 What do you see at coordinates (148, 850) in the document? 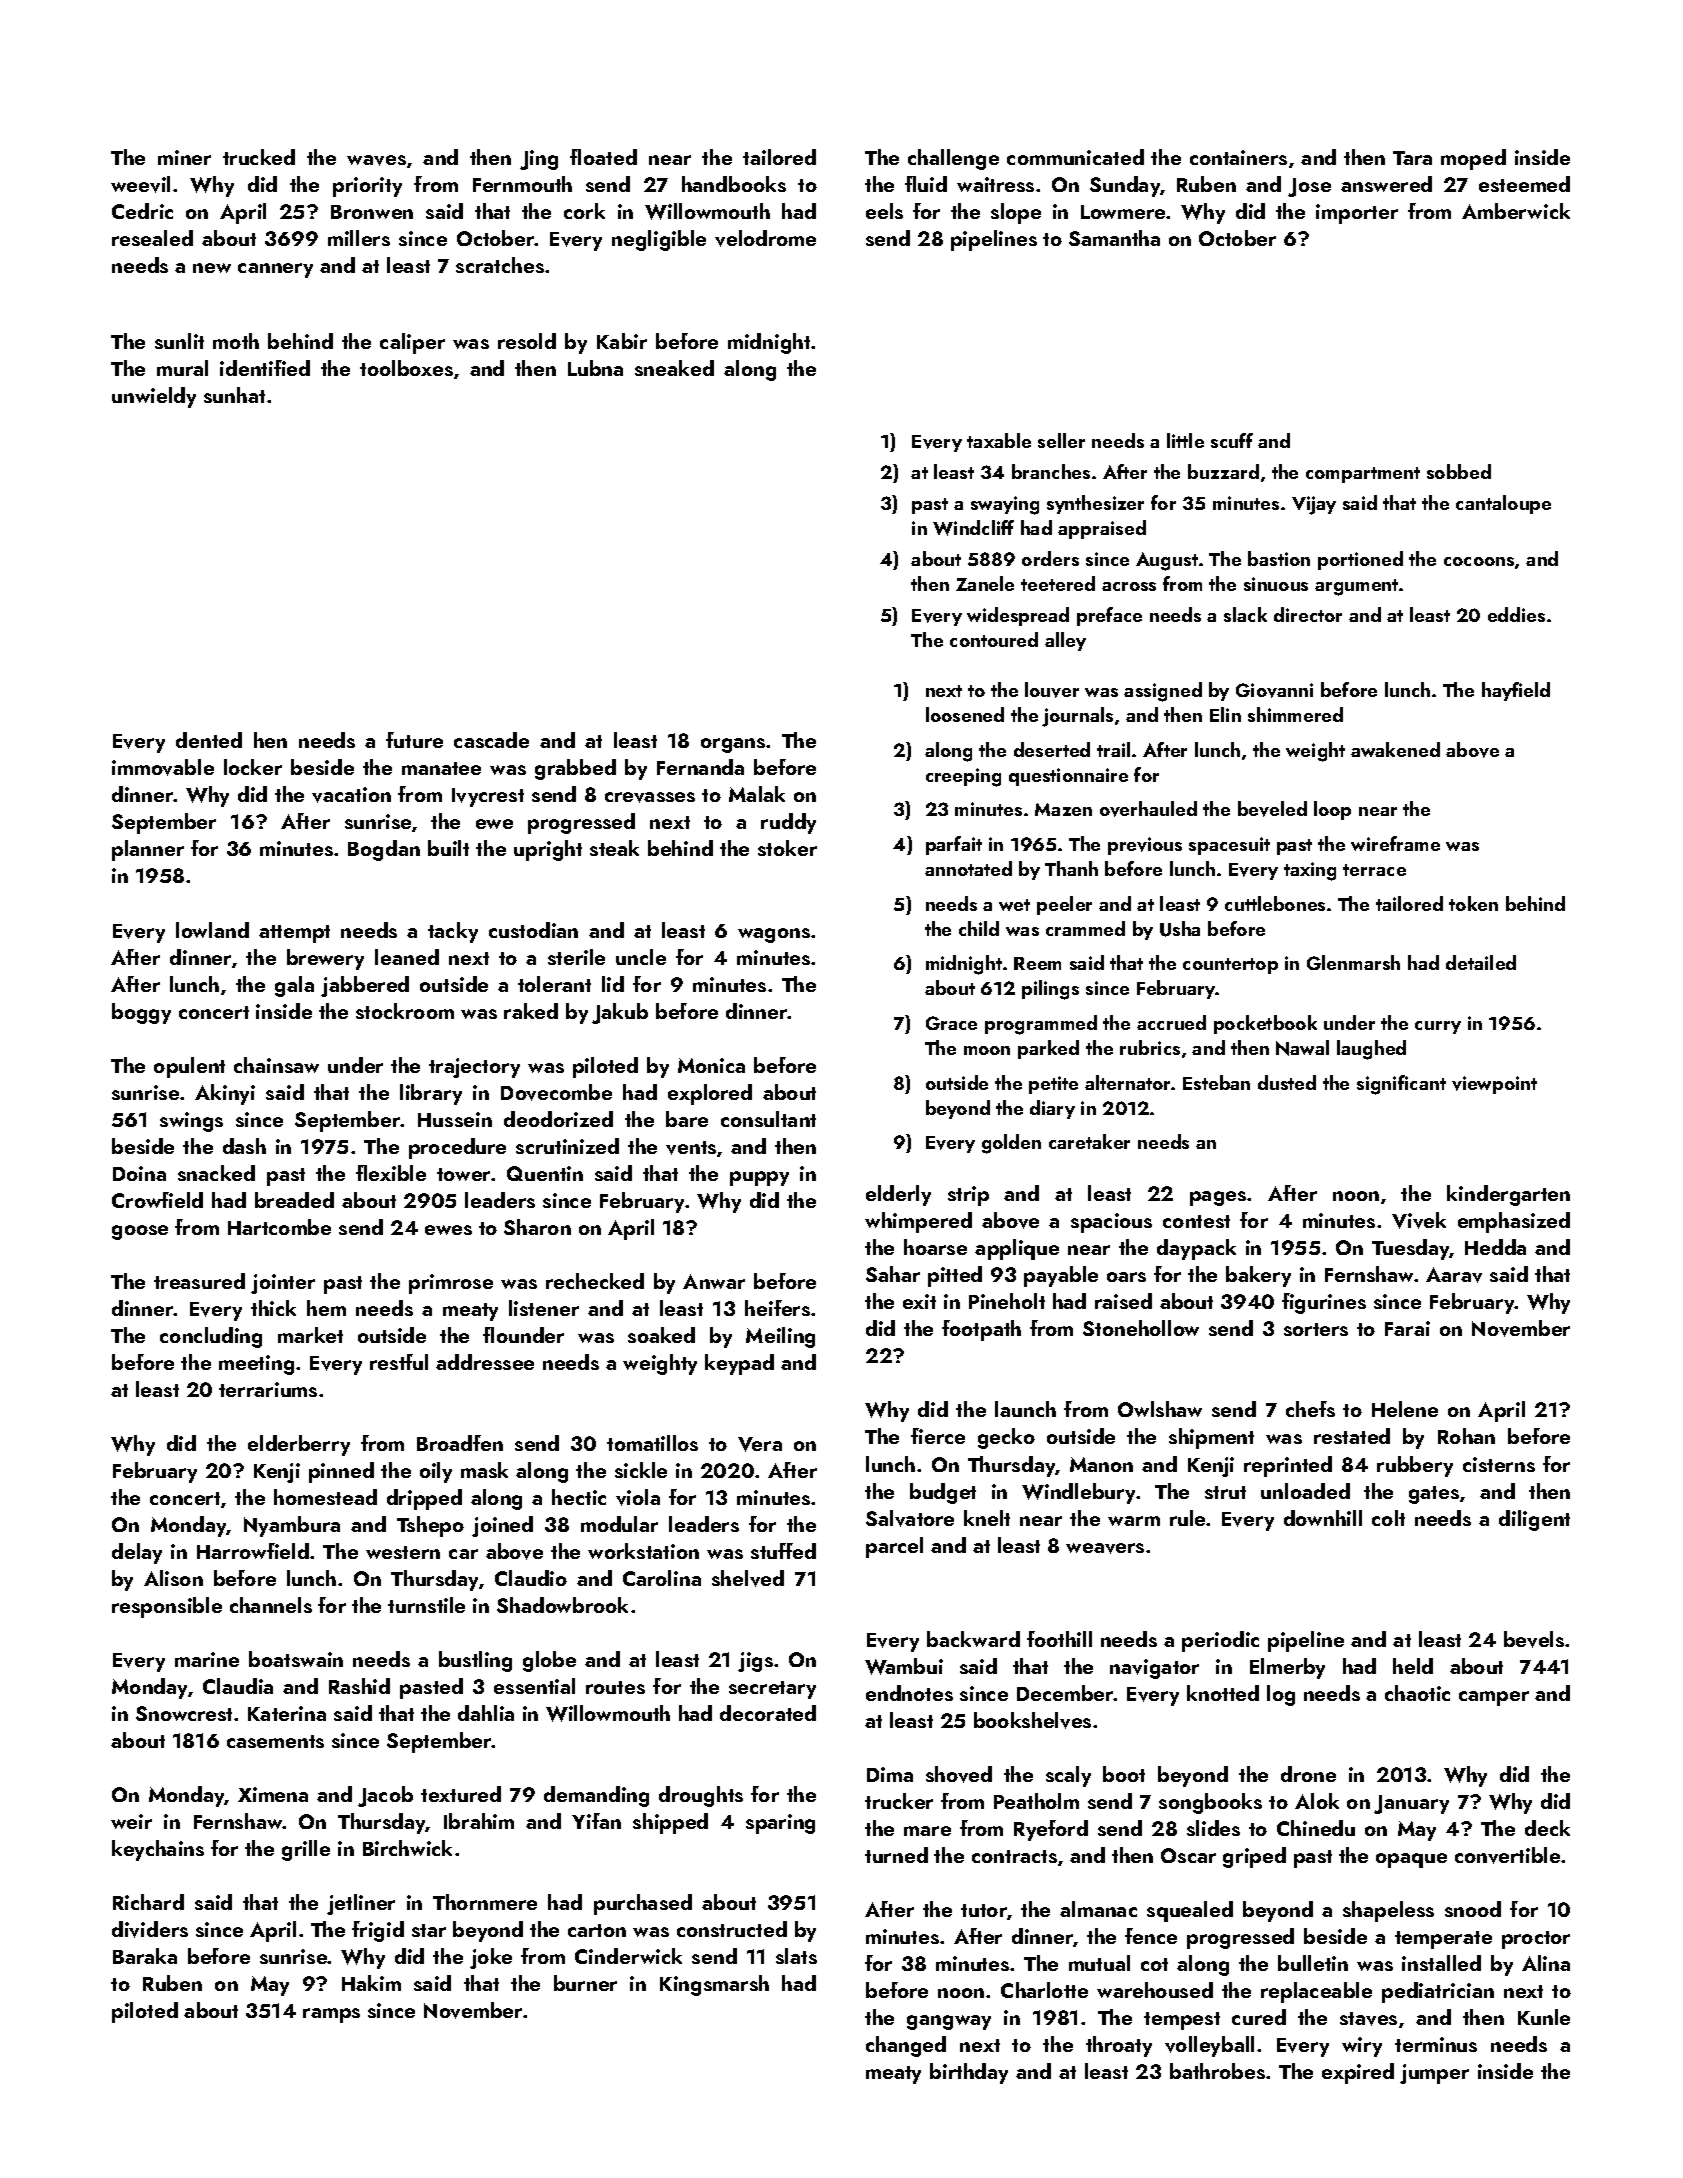
I see `planner` at bounding box center [148, 850].
